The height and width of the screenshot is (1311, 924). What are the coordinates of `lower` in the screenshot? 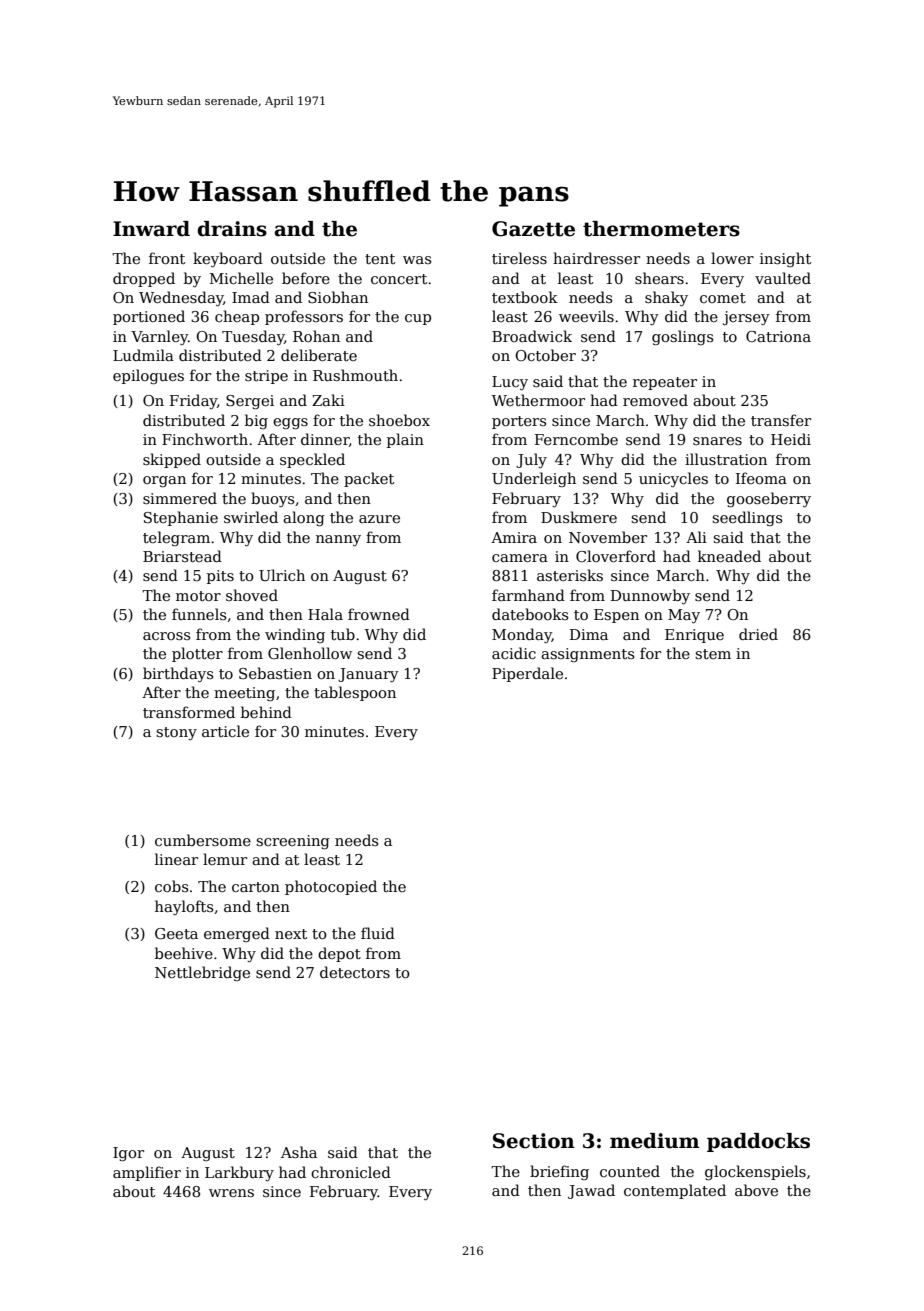 It's located at (732, 258).
